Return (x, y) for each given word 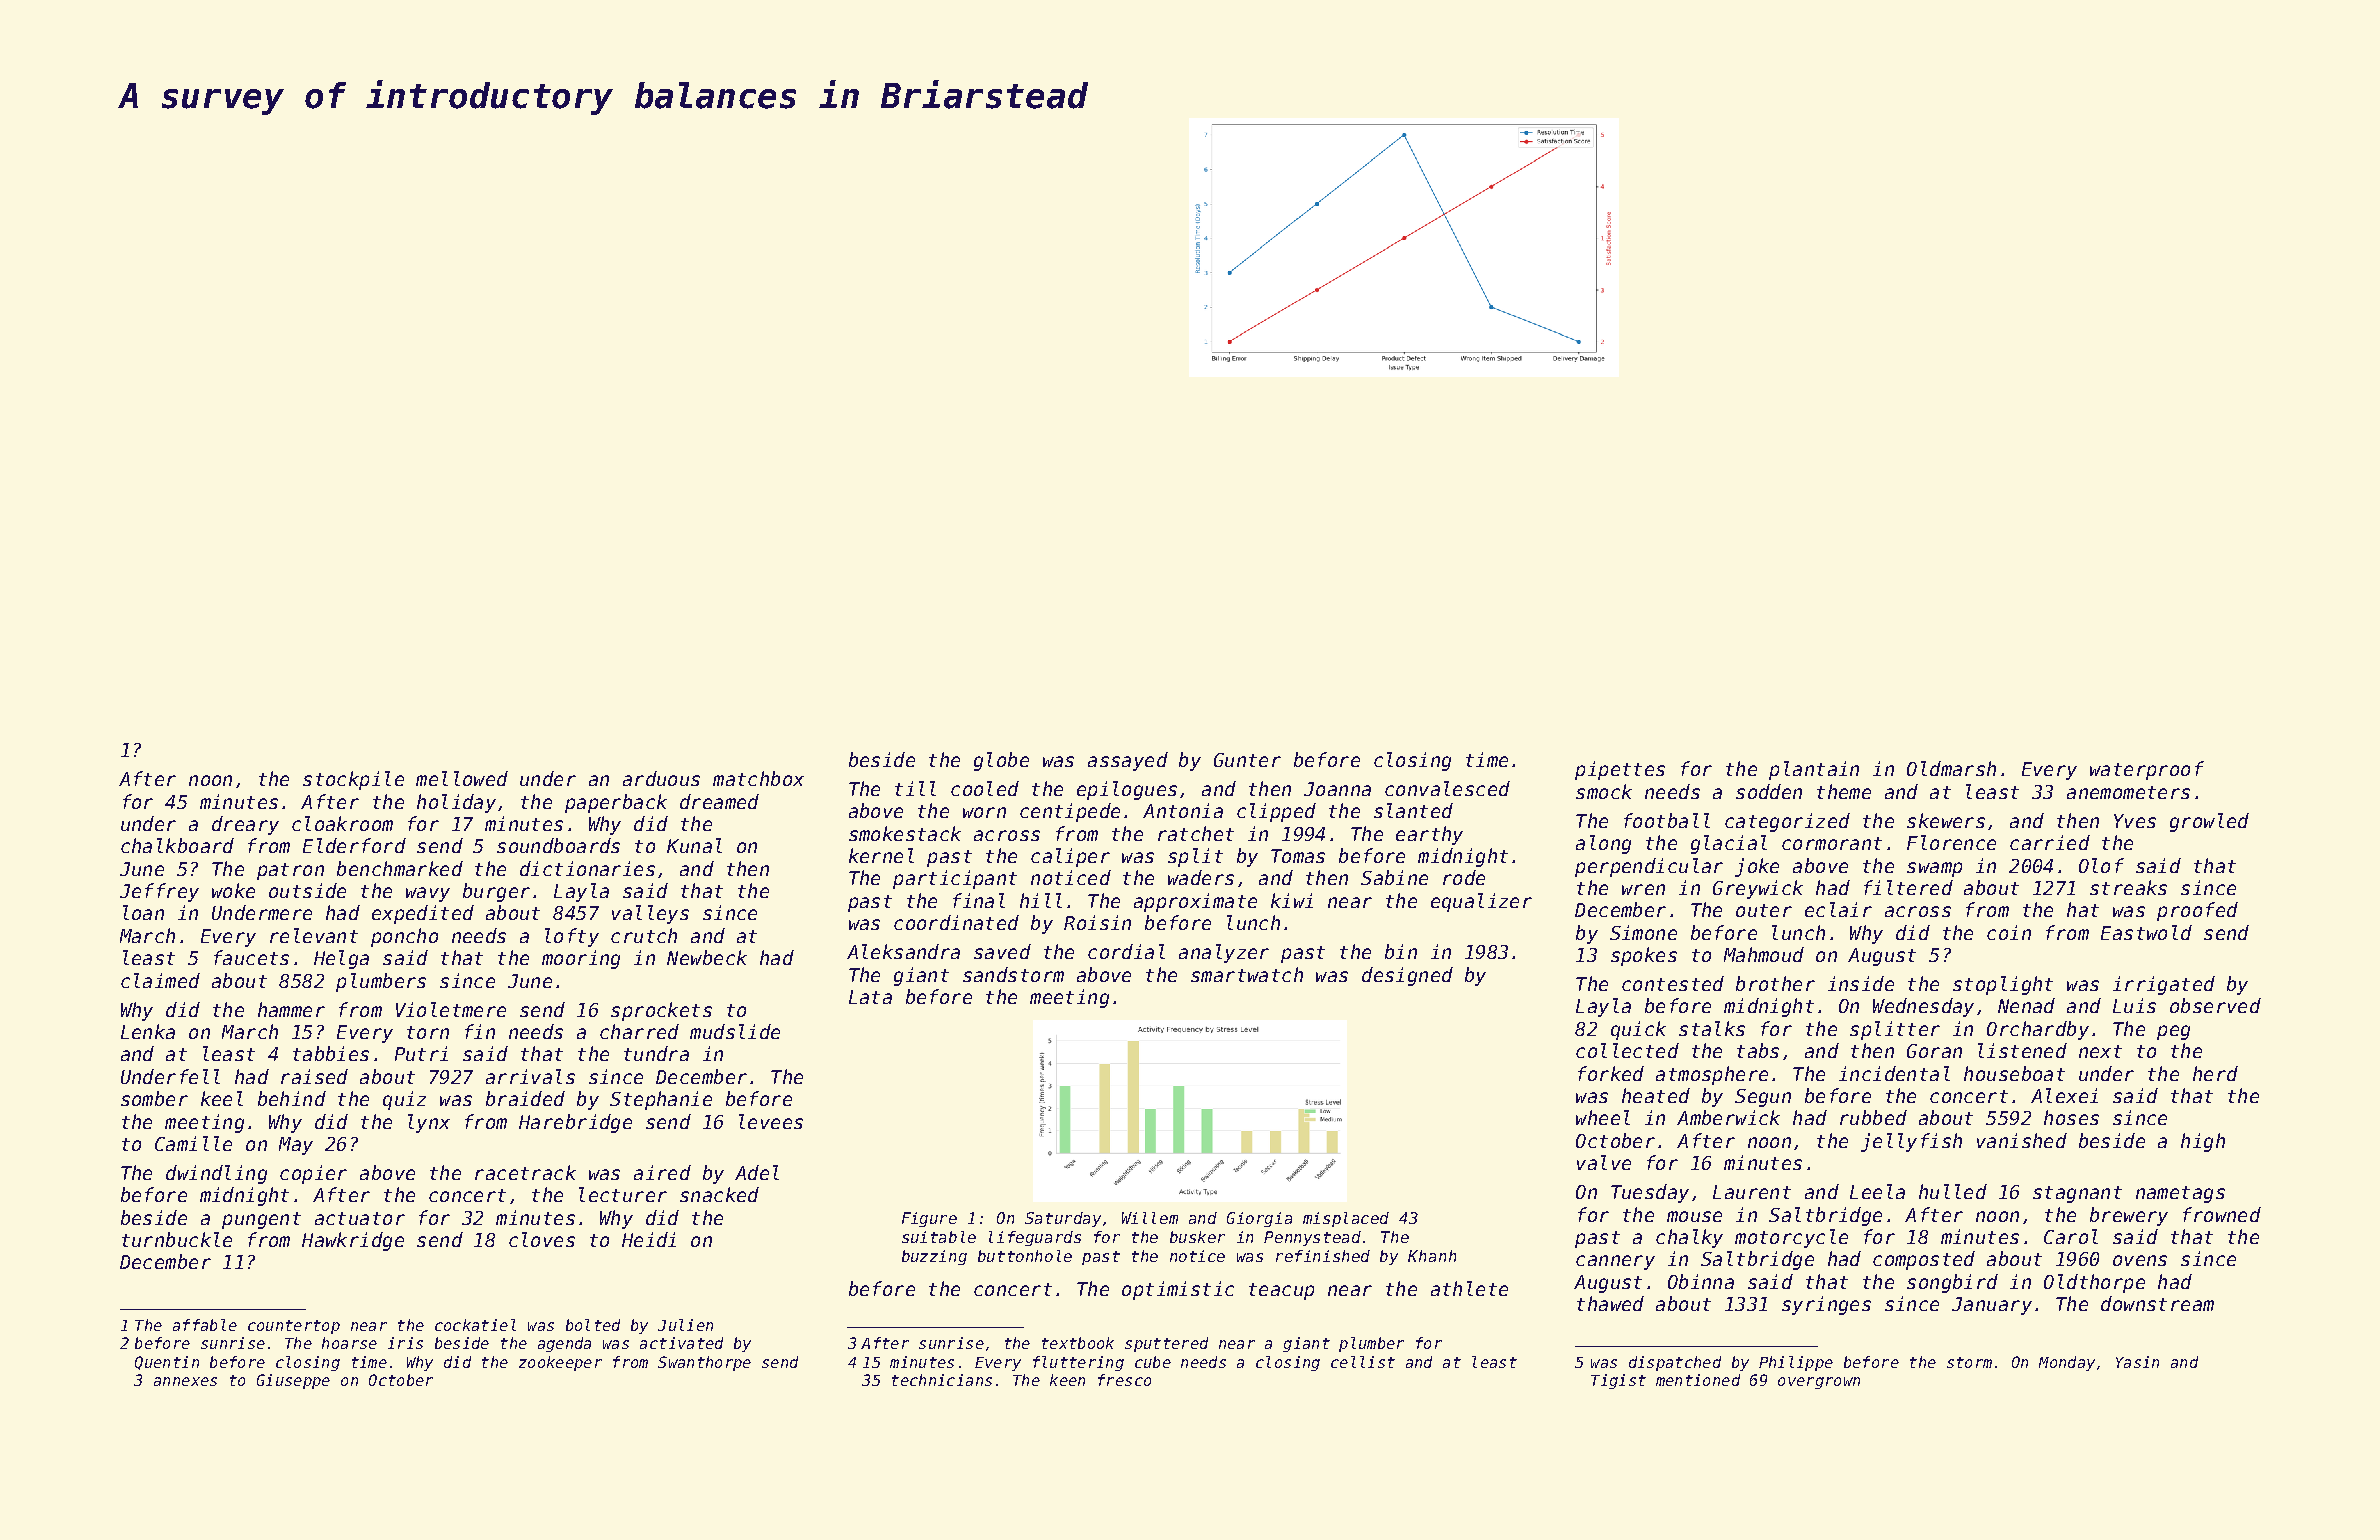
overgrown (1819, 1383)
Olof (2101, 865)
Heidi (649, 1239)
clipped (1276, 812)
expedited (423, 914)
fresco (1124, 1380)
